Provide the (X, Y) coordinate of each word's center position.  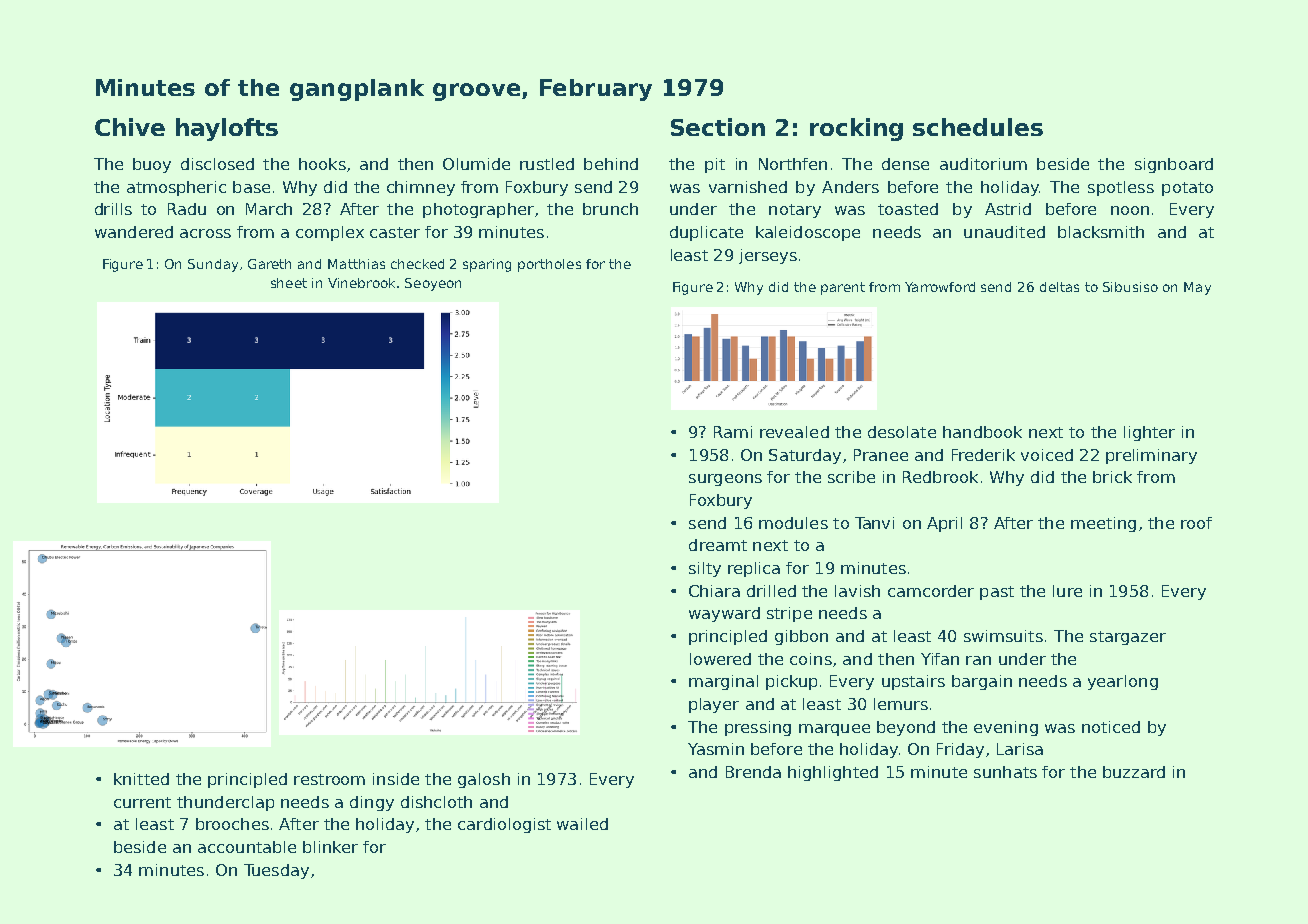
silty (705, 569)
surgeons (725, 480)
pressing (758, 728)
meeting (1103, 524)
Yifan (940, 659)
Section (718, 127)
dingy (372, 803)
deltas (1059, 287)
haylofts (227, 129)
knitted (141, 779)
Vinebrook (361, 283)
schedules (978, 127)
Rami (733, 432)
